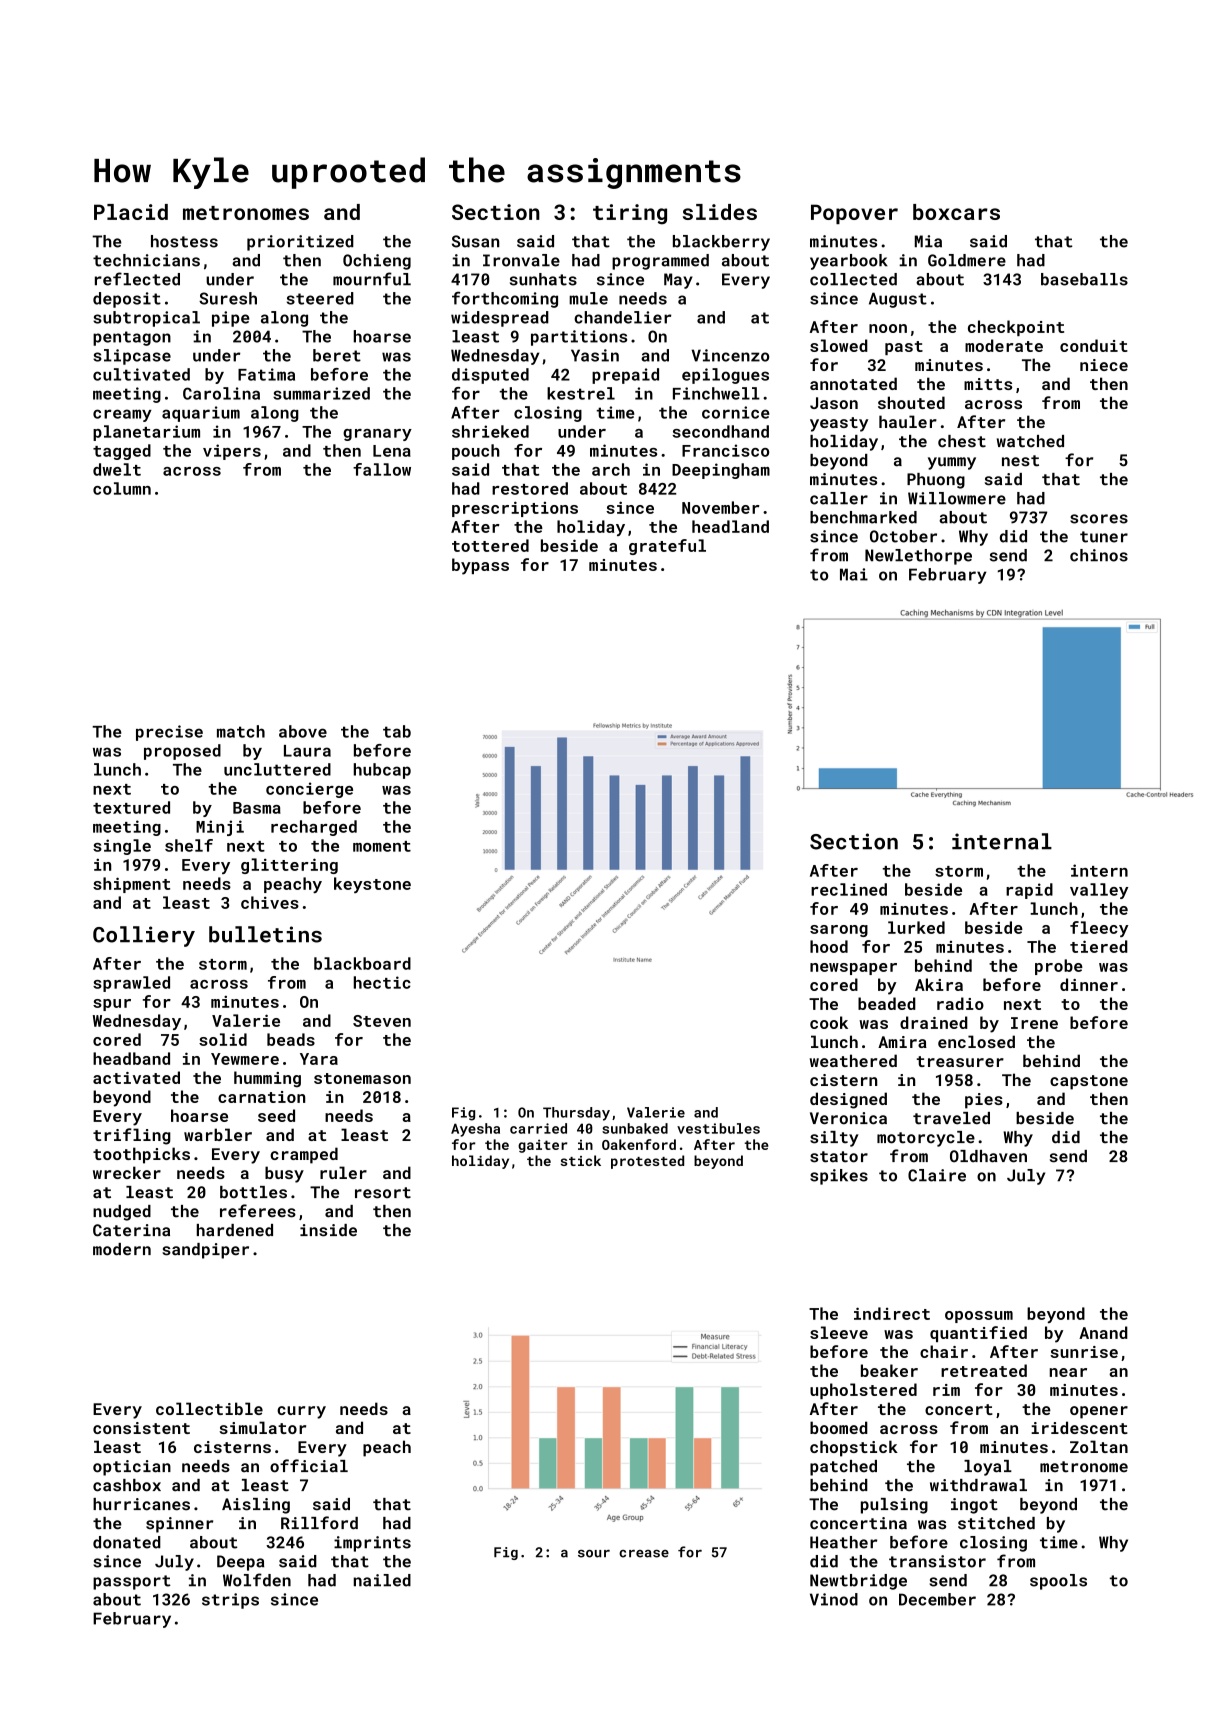 The width and height of the screenshot is (1221, 1727). Describe the element at coordinates (230, 1601) in the screenshot. I see `strips` at that location.
